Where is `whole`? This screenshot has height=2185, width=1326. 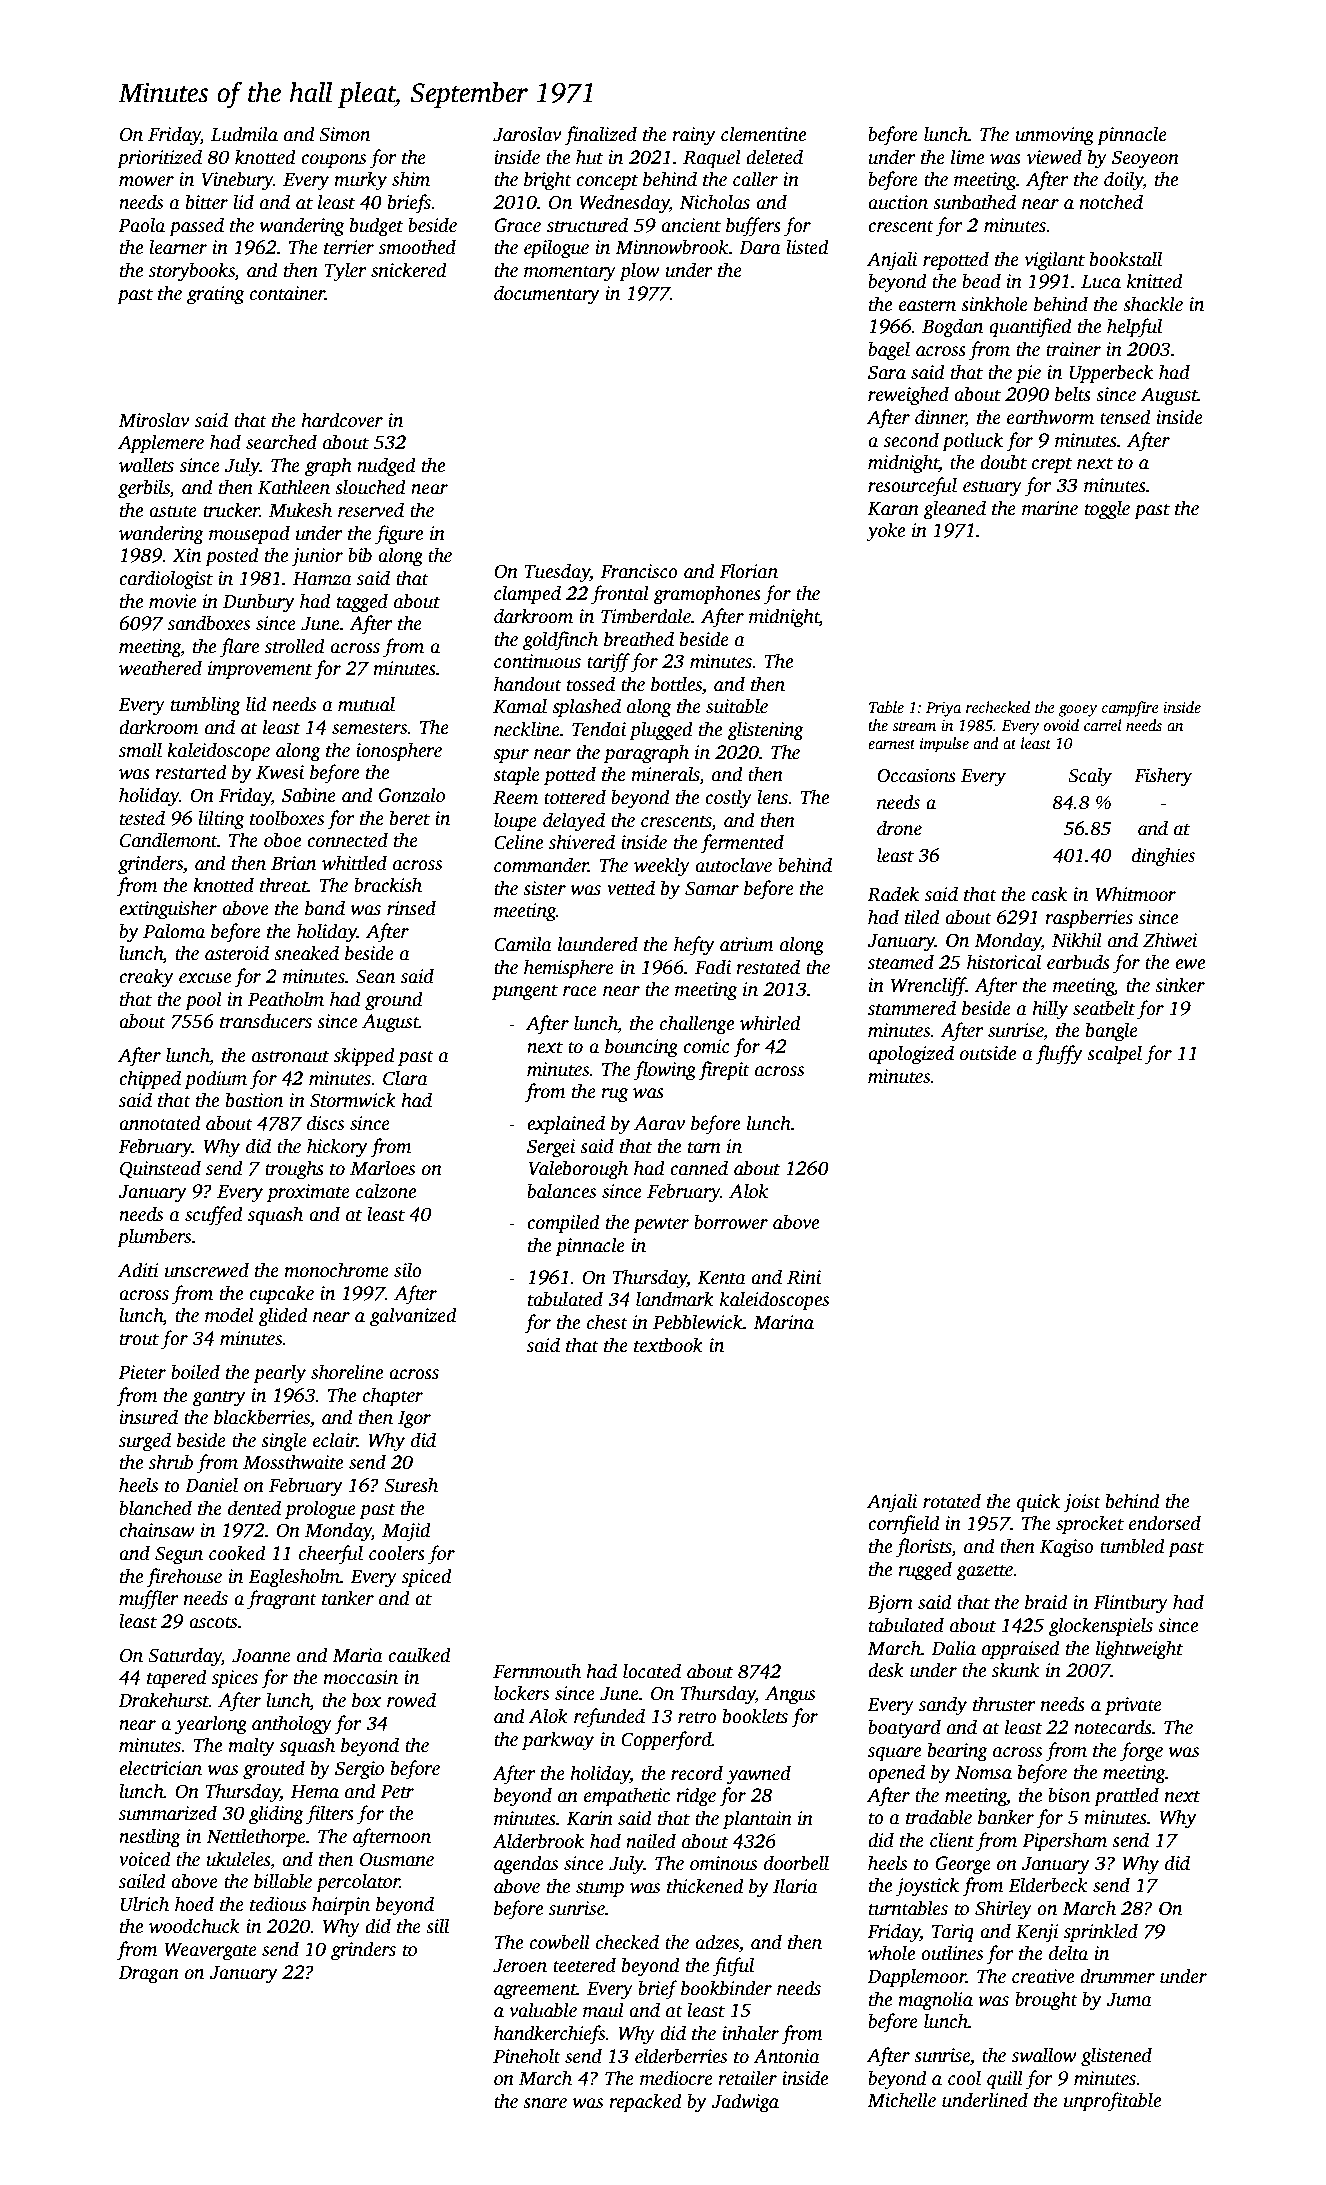
whole is located at coordinates (891, 1953).
